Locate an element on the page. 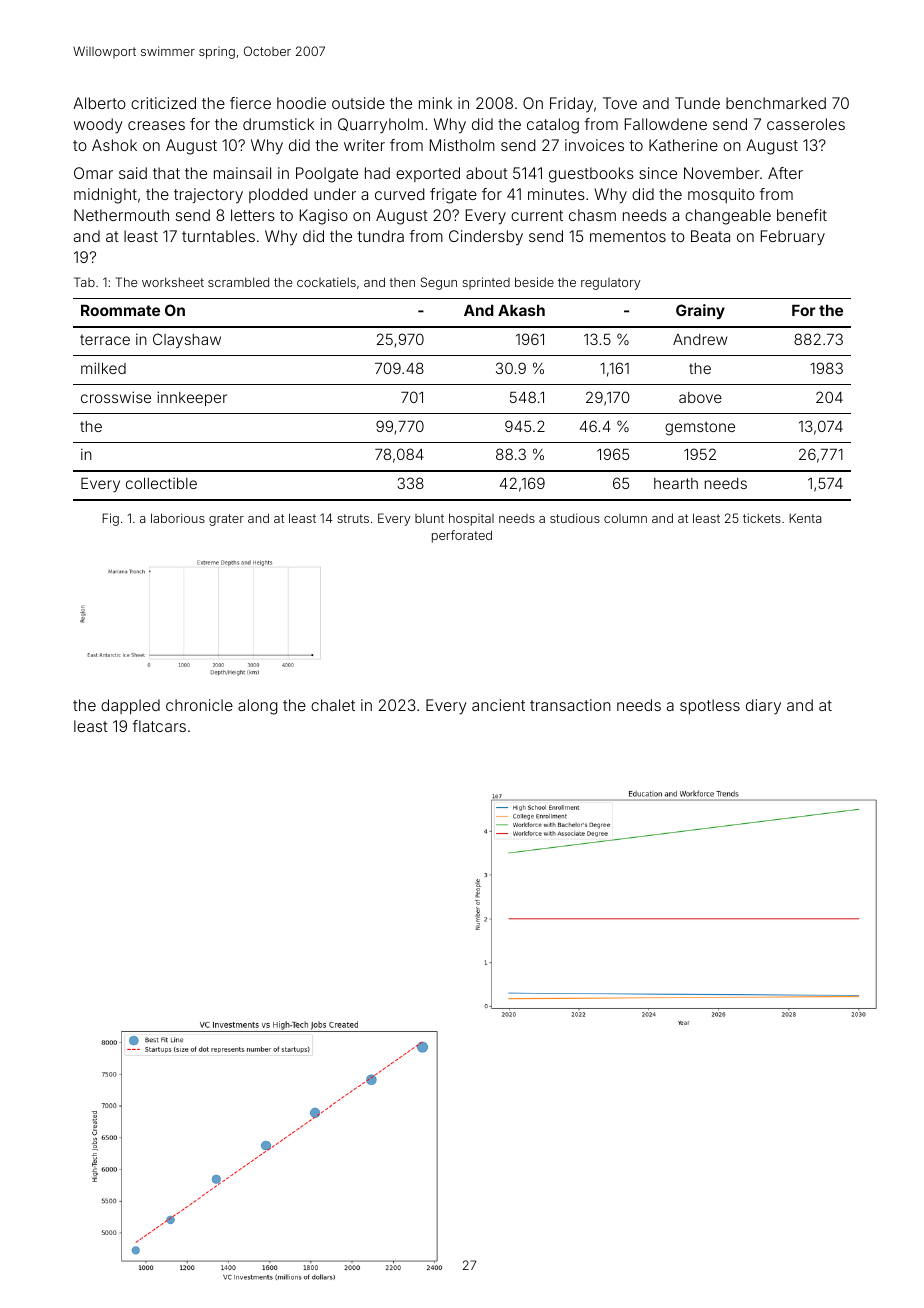  chronicle is located at coordinates (199, 705).
